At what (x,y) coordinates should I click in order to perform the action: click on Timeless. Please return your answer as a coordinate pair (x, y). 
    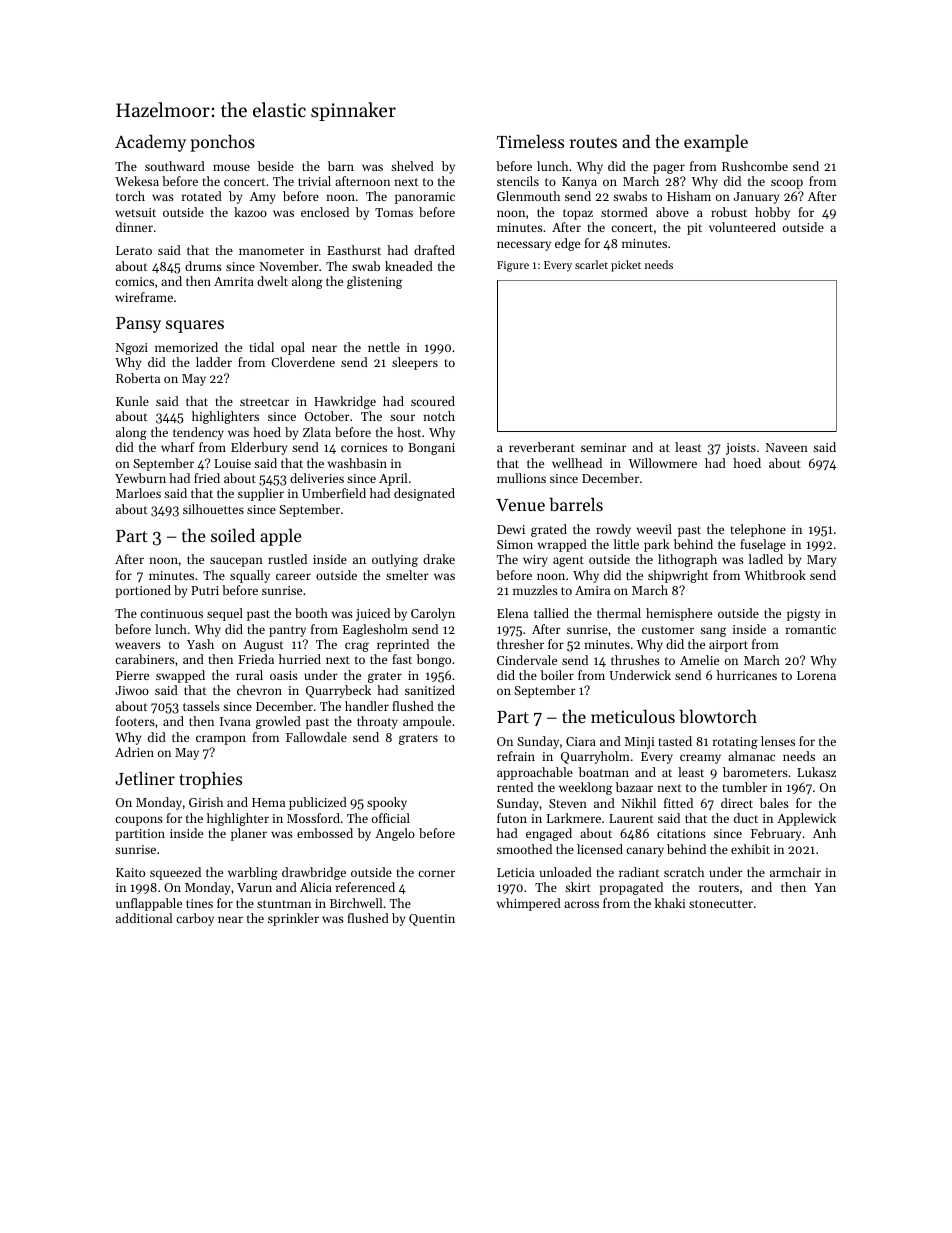
    Looking at the image, I should click on (530, 141).
